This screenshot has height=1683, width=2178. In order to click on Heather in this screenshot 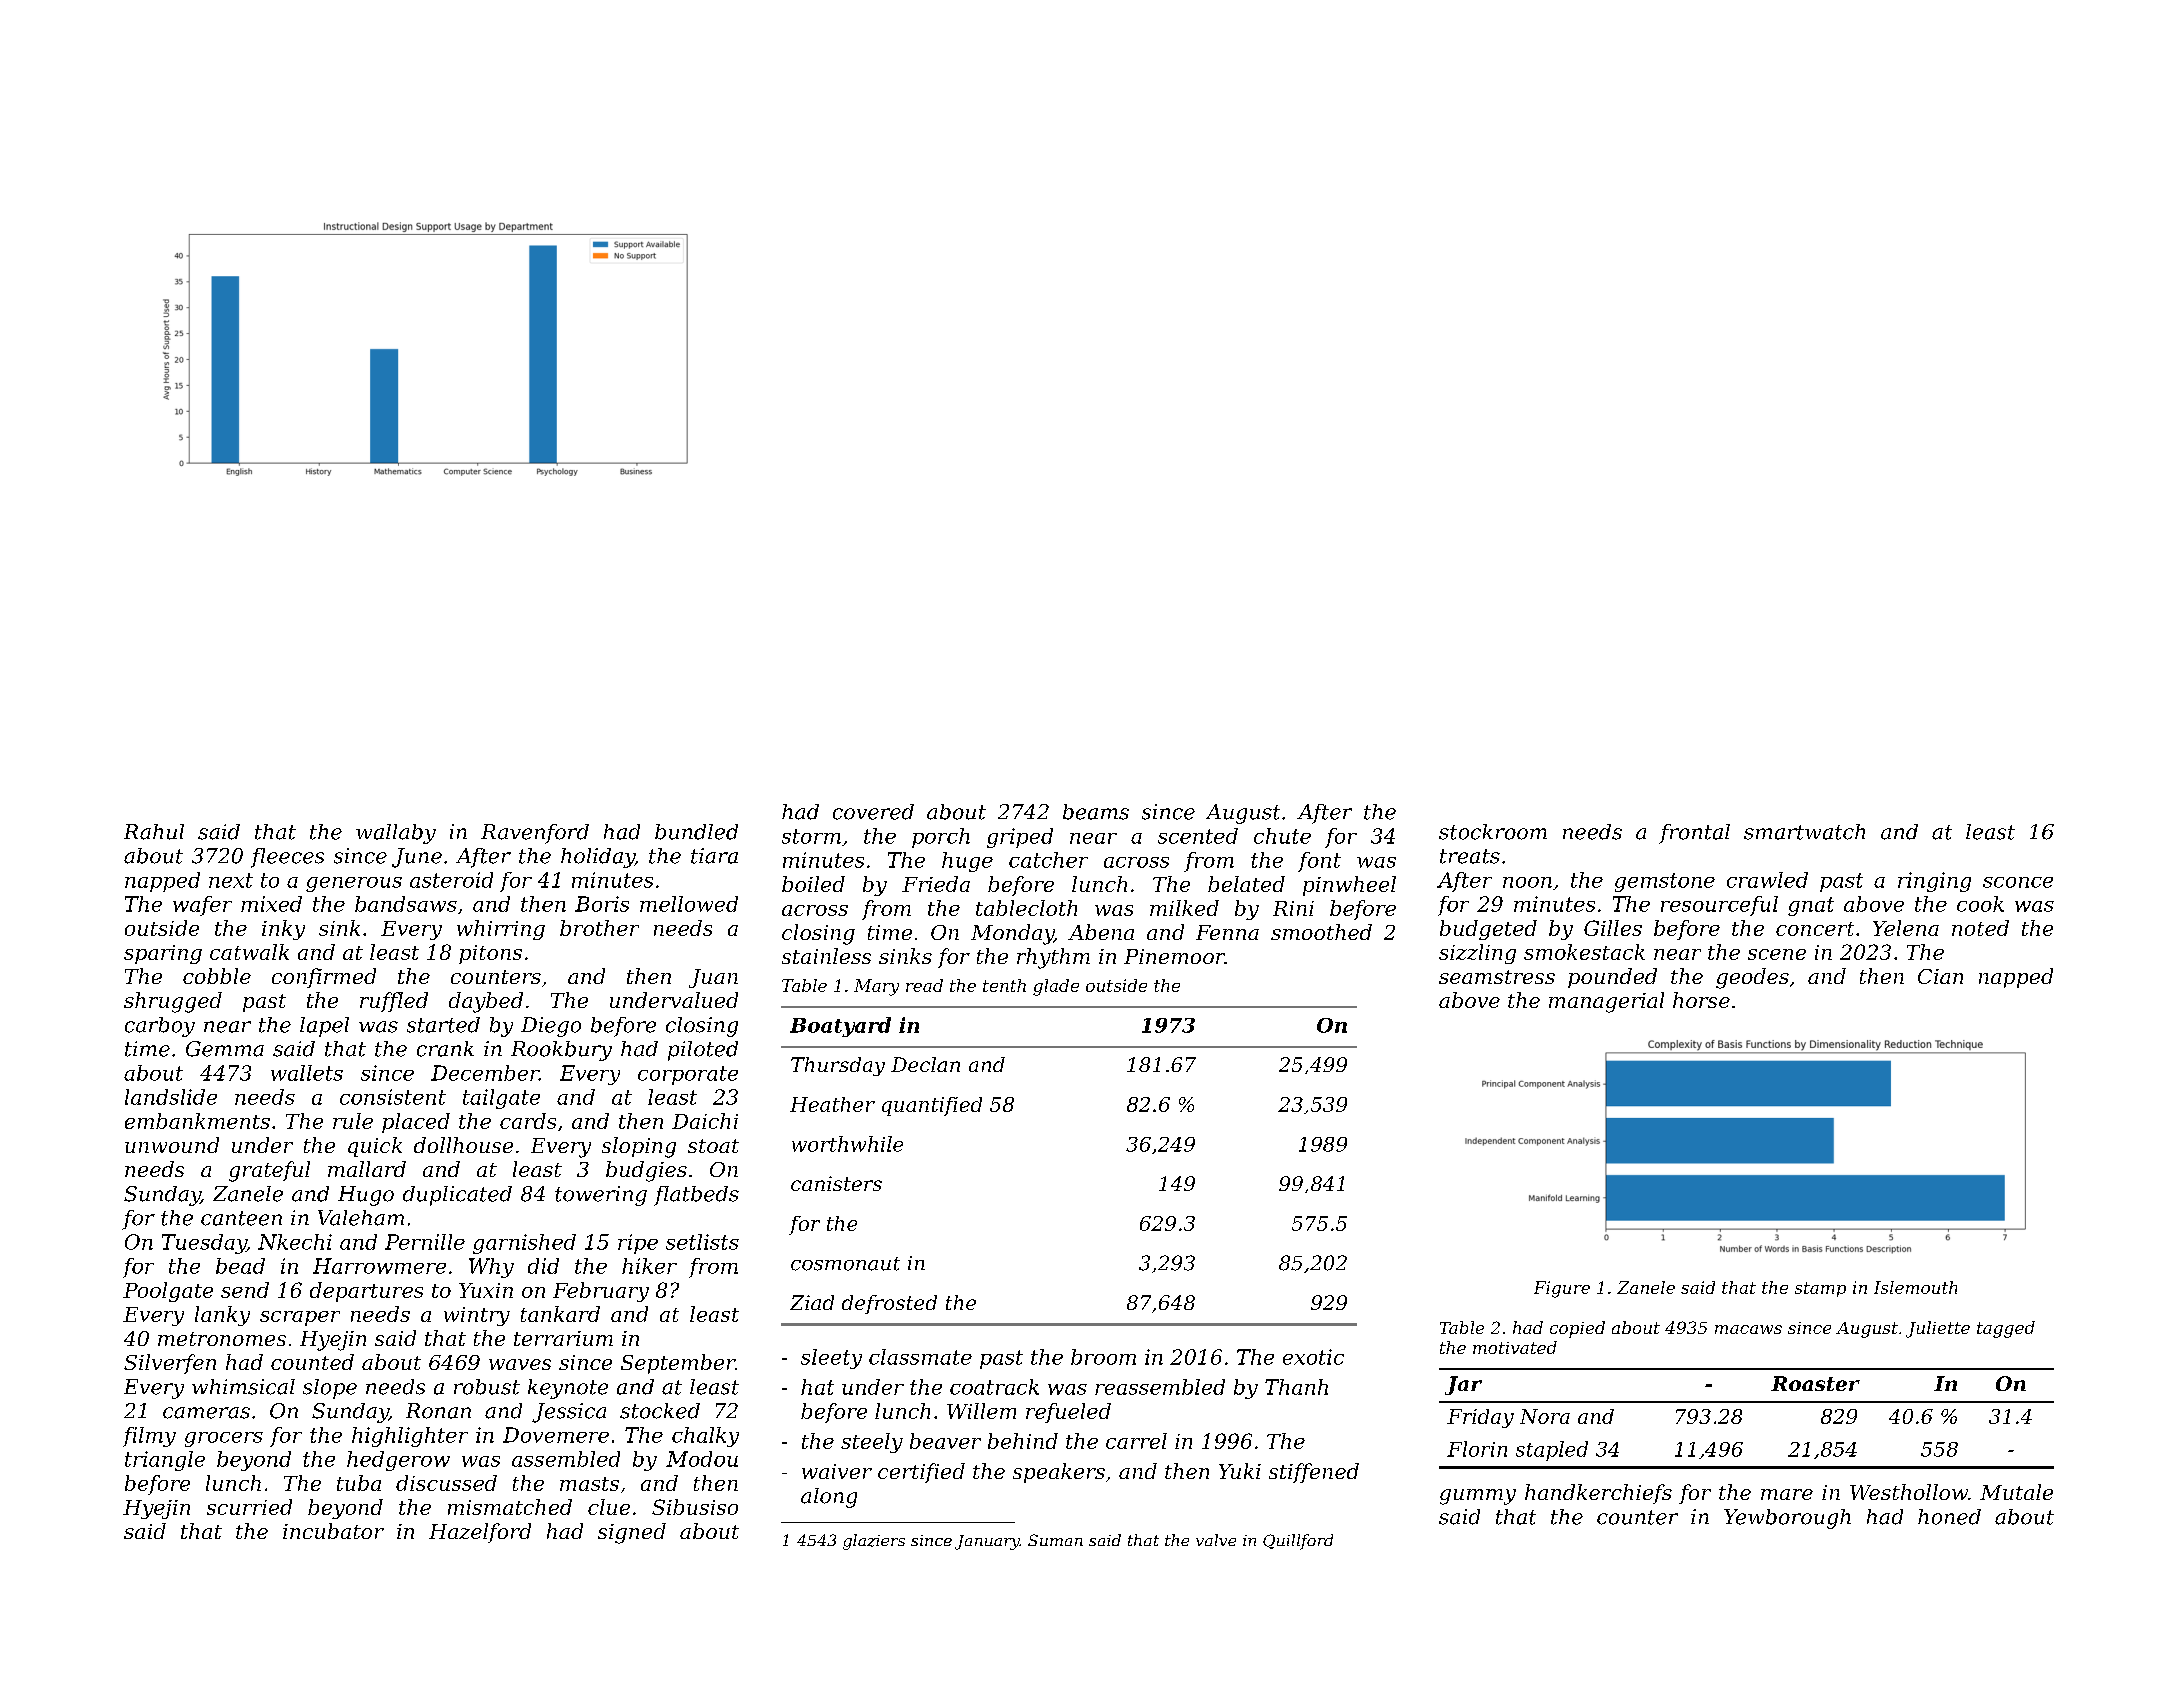, I will do `click(832, 1104)`.
